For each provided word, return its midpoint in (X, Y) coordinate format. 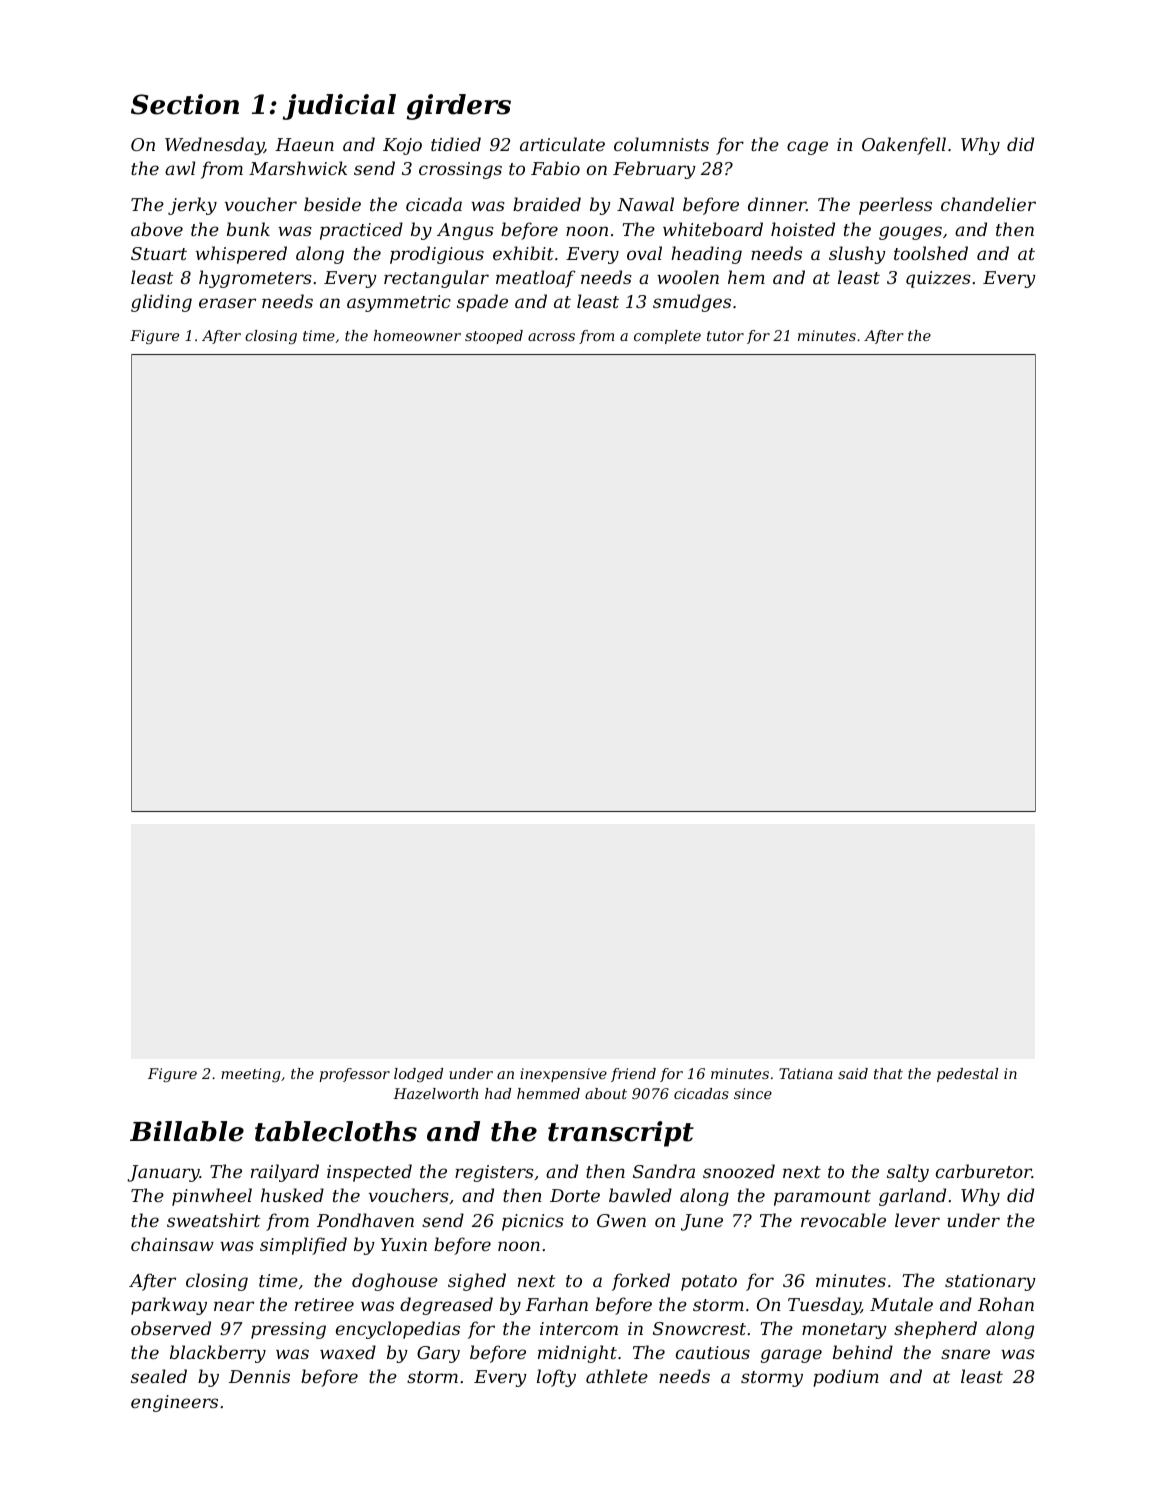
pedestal (967, 1075)
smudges (692, 303)
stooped (494, 337)
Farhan (557, 1304)
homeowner (417, 335)
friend (633, 1075)
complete (667, 337)
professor (354, 1075)
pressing (288, 1330)
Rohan (1006, 1304)
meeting (251, 1075)
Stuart (159, 253)
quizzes (938, 279)
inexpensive (563, 1075)
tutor (725, 336)
